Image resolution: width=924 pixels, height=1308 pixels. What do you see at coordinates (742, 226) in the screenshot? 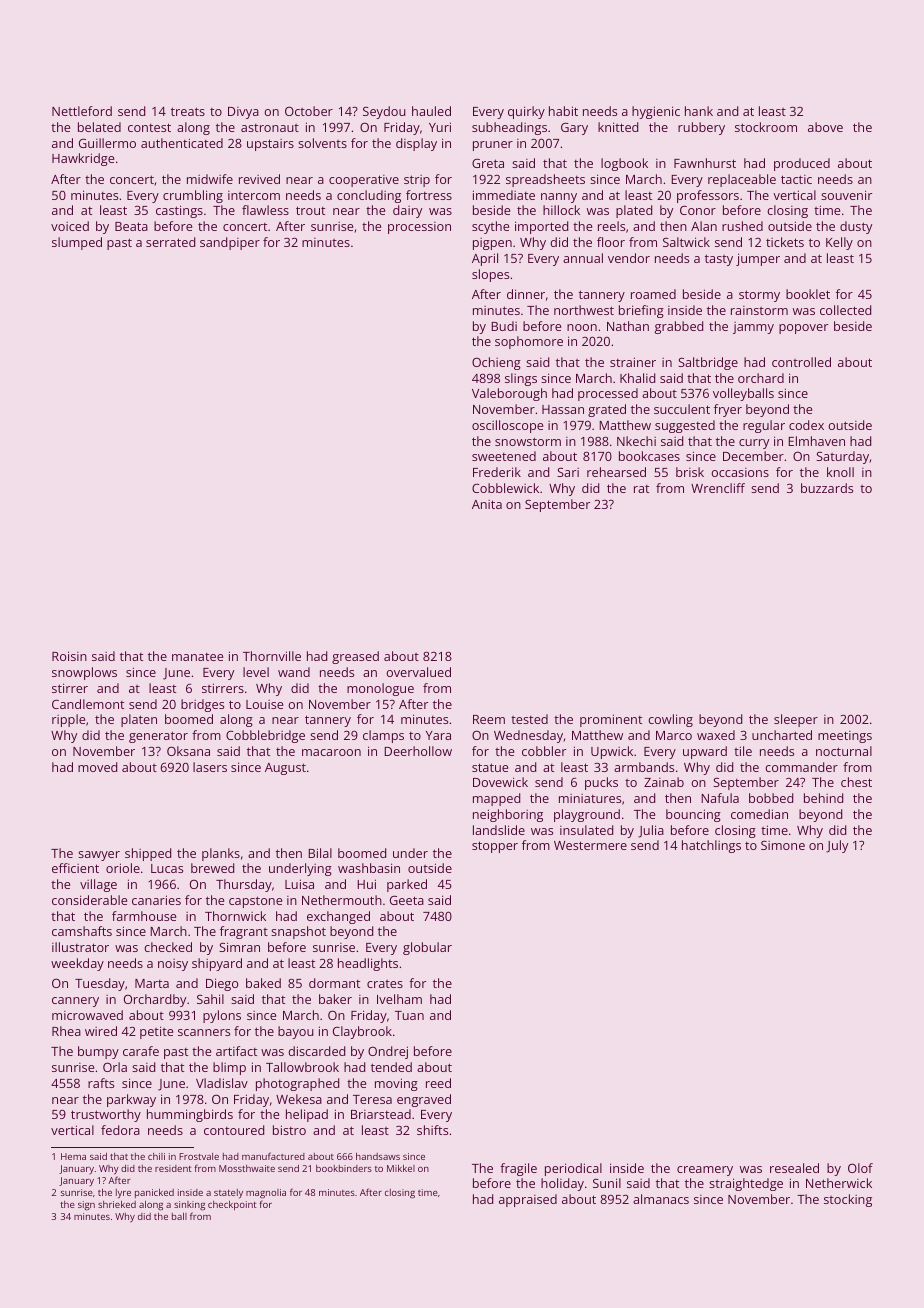
I see `rushed` at bounding box center [742, 226].
